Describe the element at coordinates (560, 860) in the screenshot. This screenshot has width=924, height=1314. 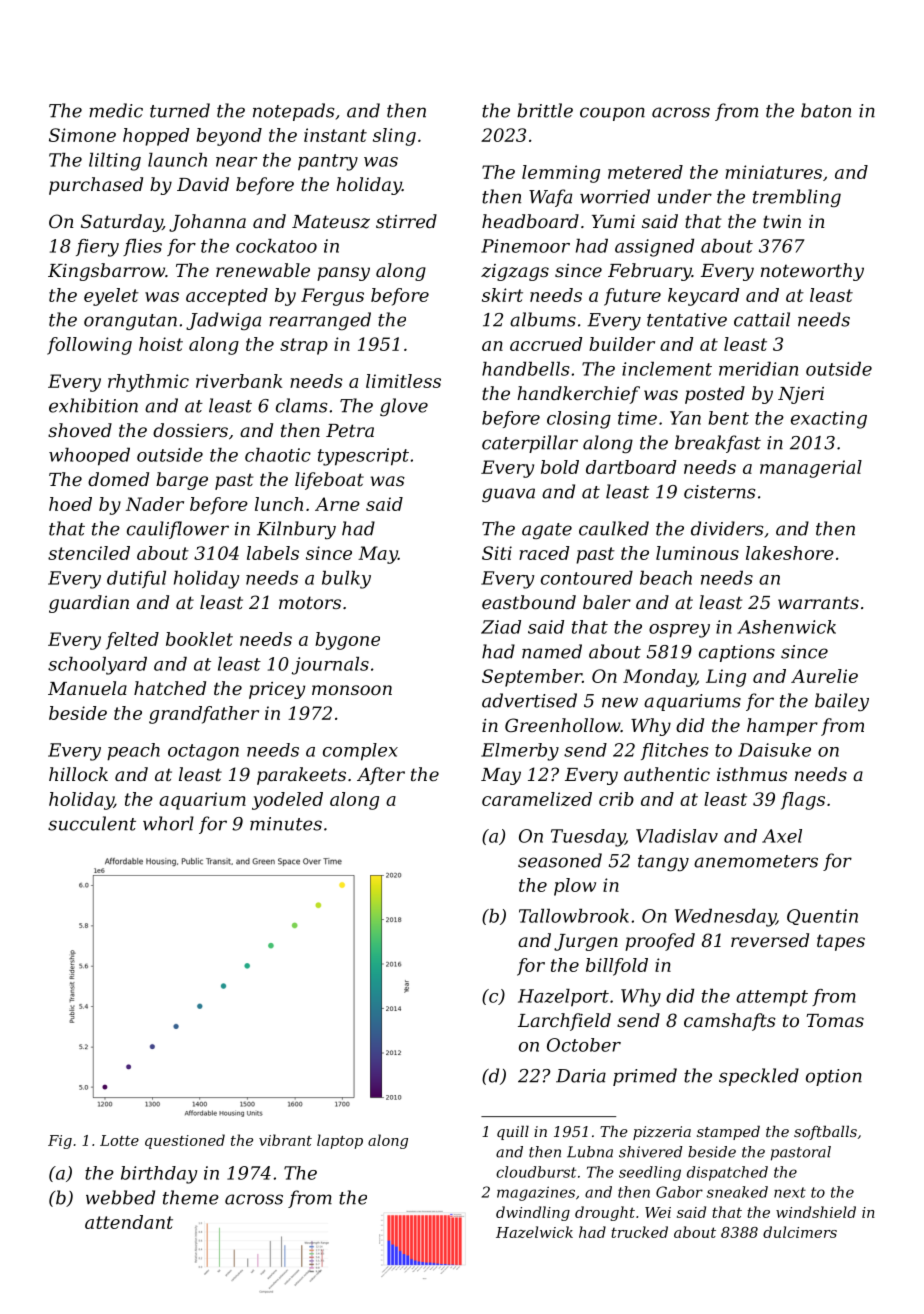
I see `seasoned` at that location.
